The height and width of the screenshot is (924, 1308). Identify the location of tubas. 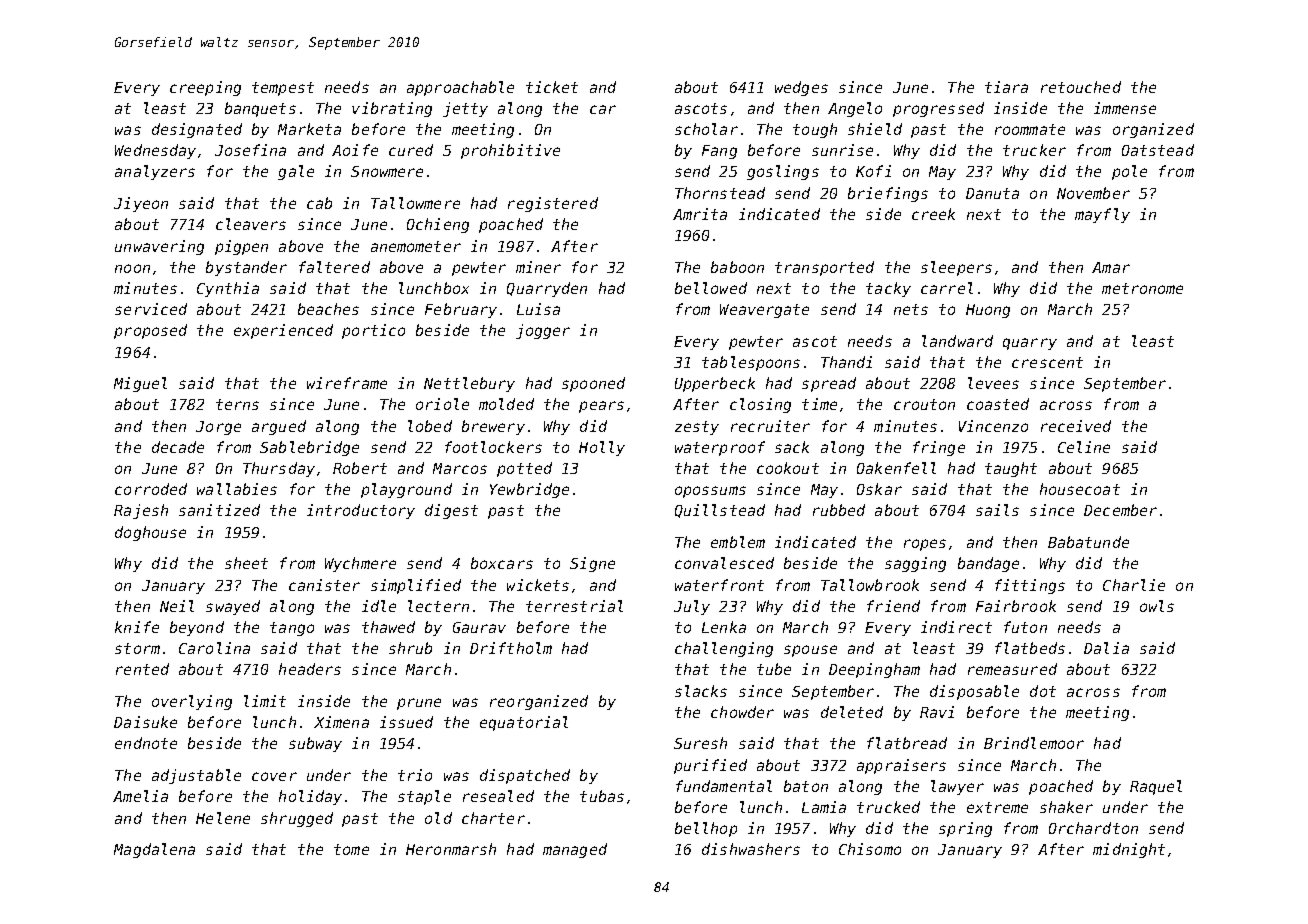
(602, 796).
